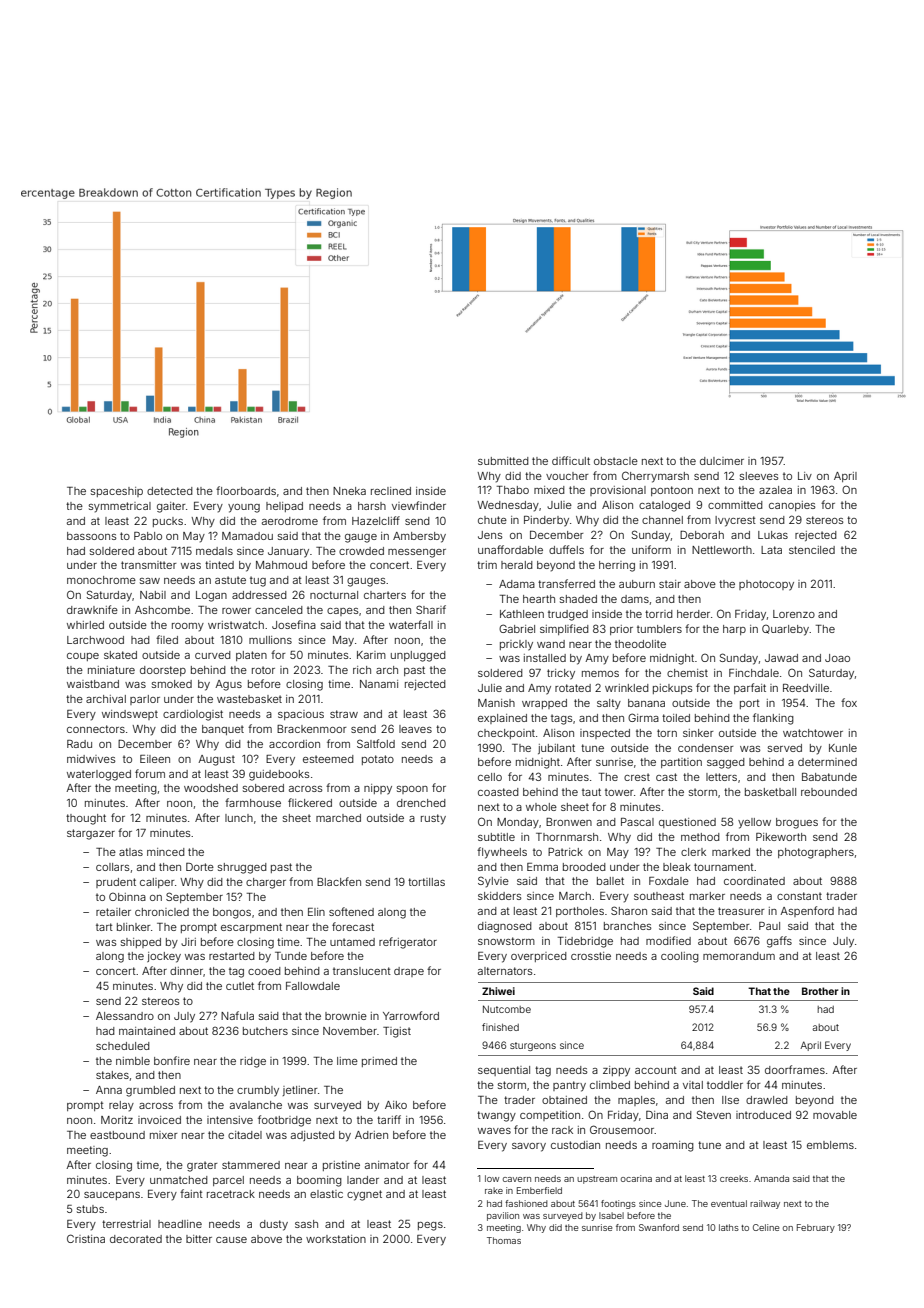  I want to click on flickered, so click(310, 802).
